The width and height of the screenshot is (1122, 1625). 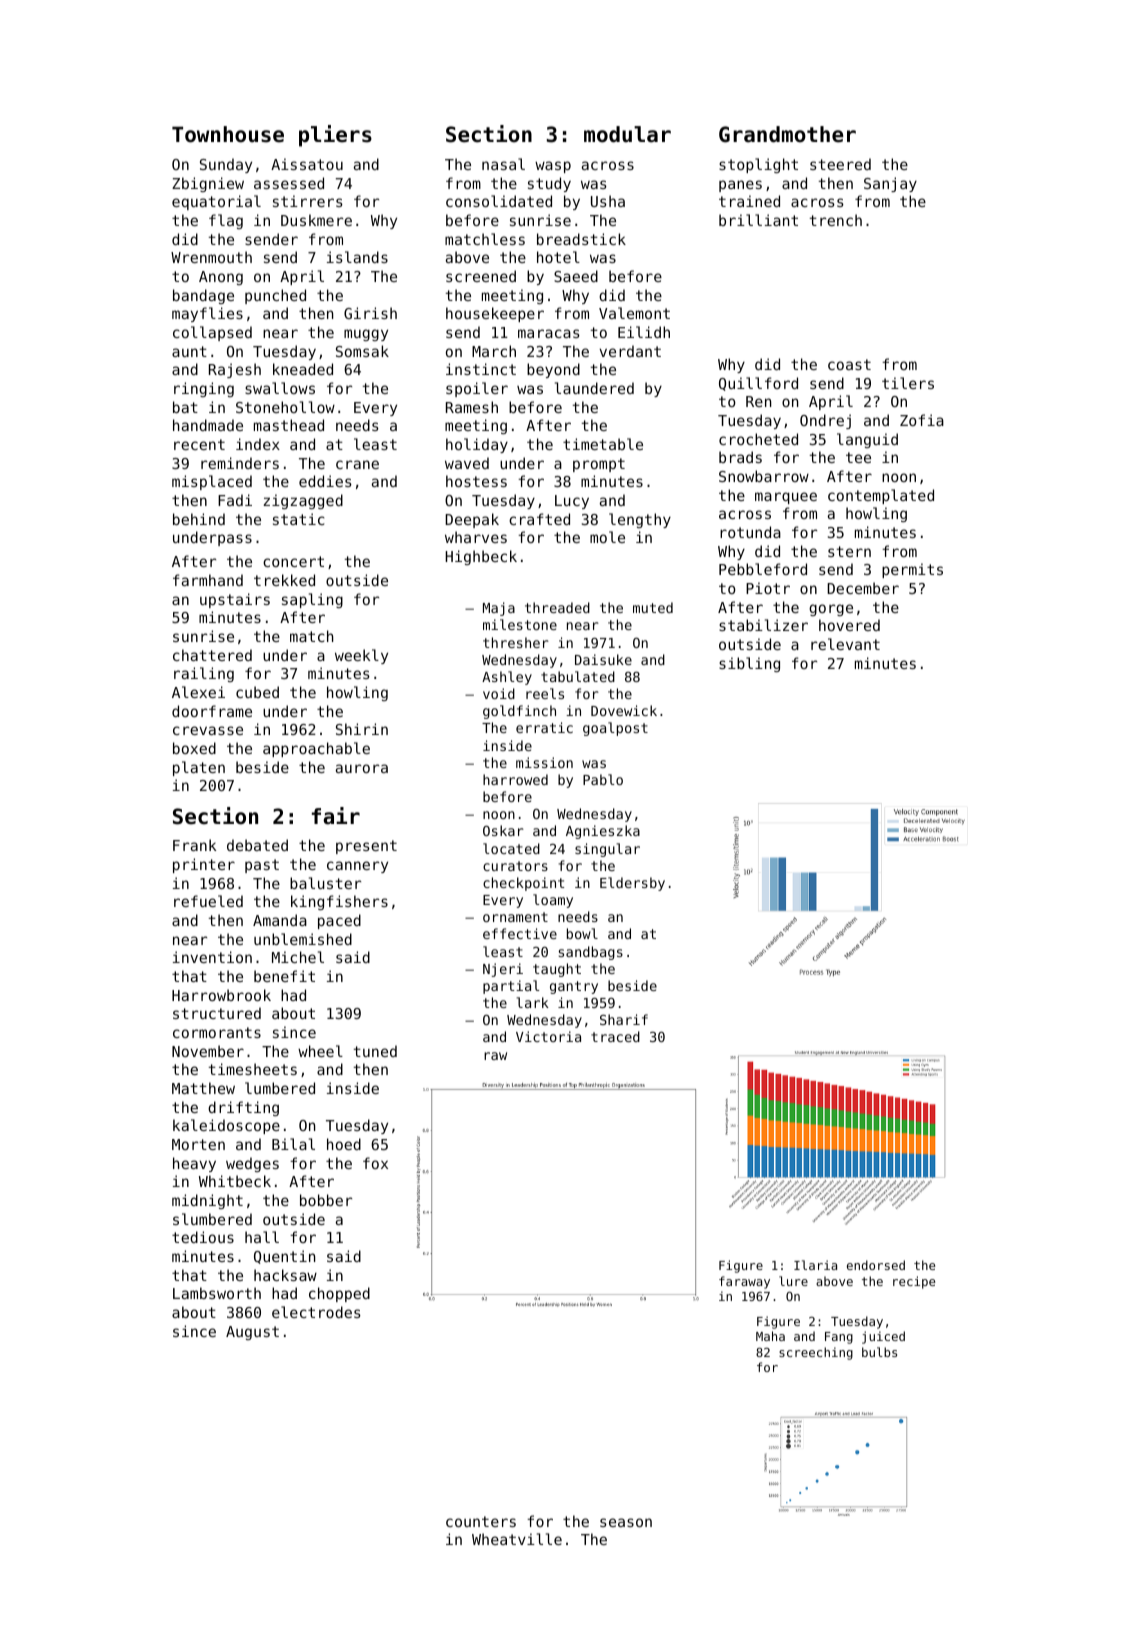 I want to click on railing, so click(x=204, y=674).
